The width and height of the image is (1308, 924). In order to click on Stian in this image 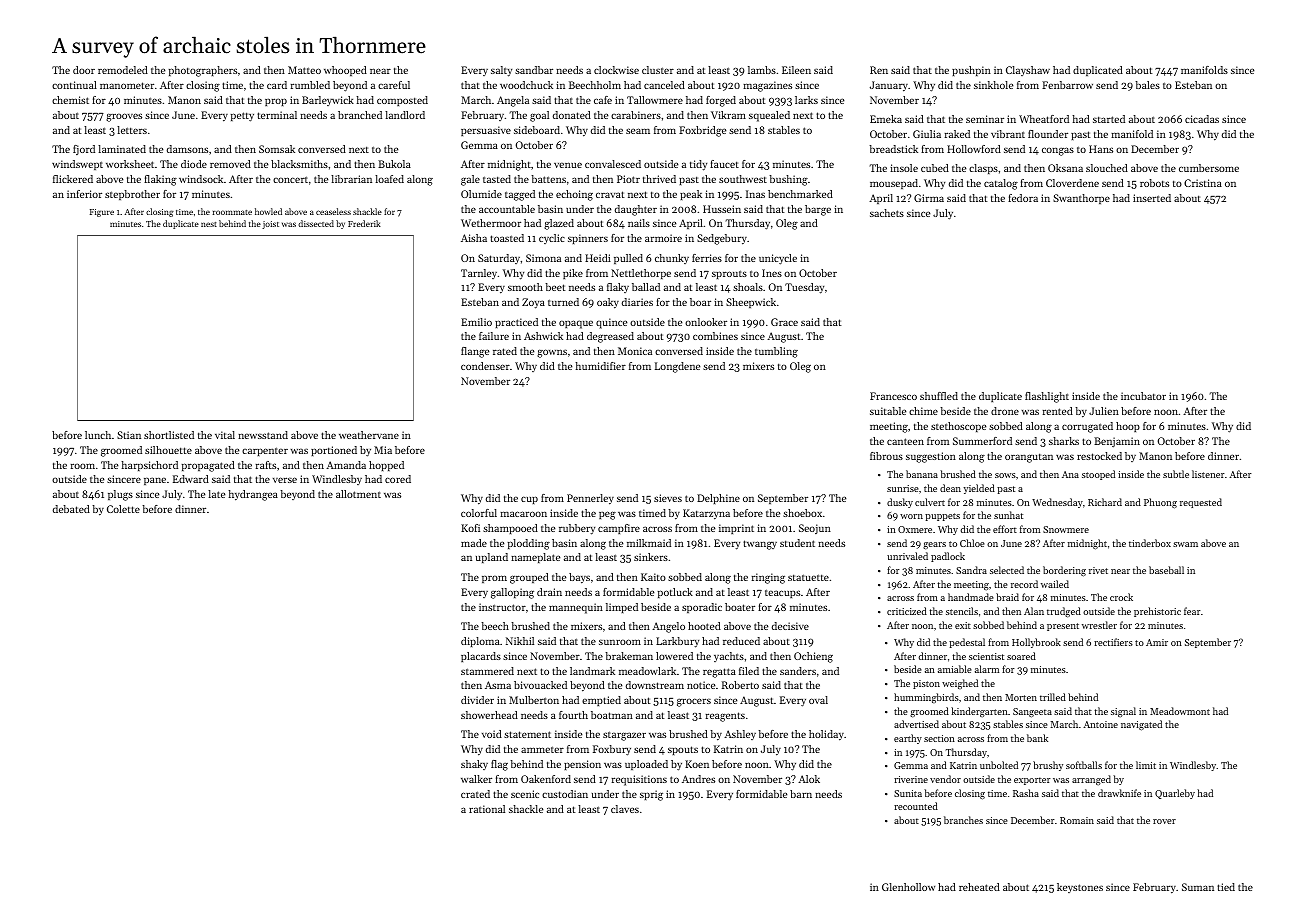, I will do `click(129, 435)`.
